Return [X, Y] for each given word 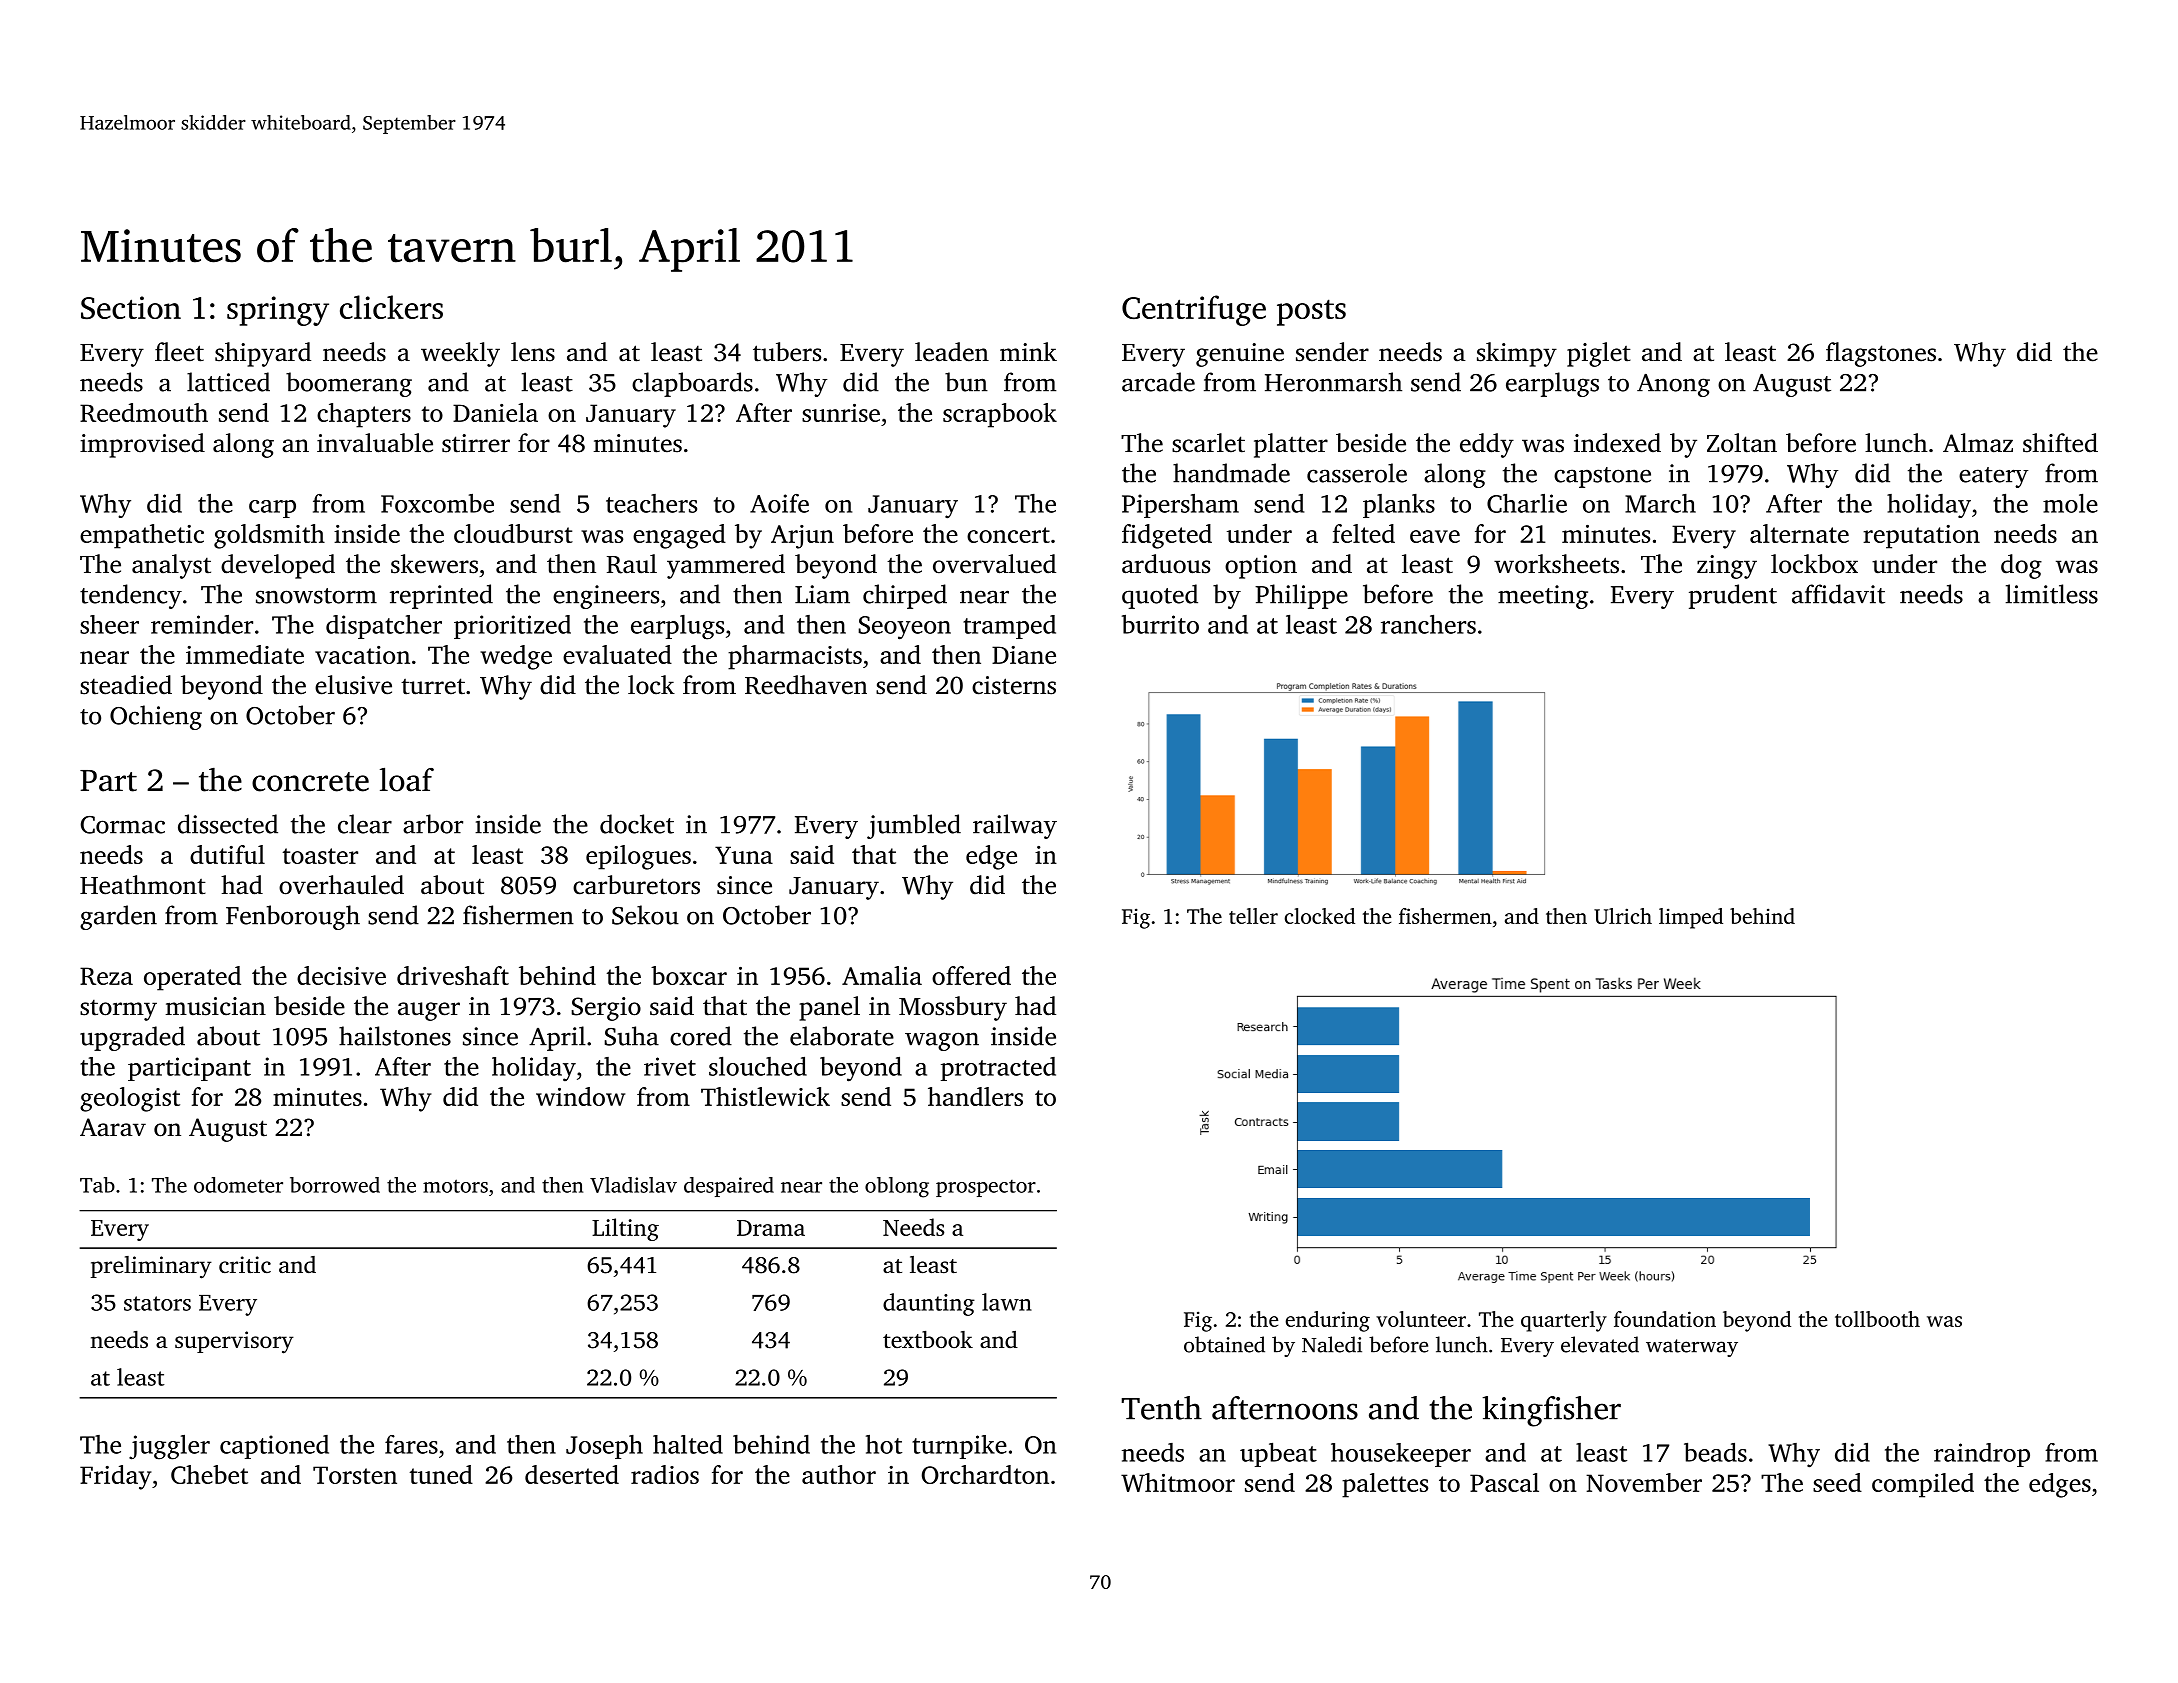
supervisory [234, 1342]
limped [1691, 918]
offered [971, 975]
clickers [391, 307]
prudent [1733, 596]
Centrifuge [1194, 310]
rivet [670, 1066]
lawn [1007, 1302]
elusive [353, 685]
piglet [1599, 354]
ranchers [1428, 624]
